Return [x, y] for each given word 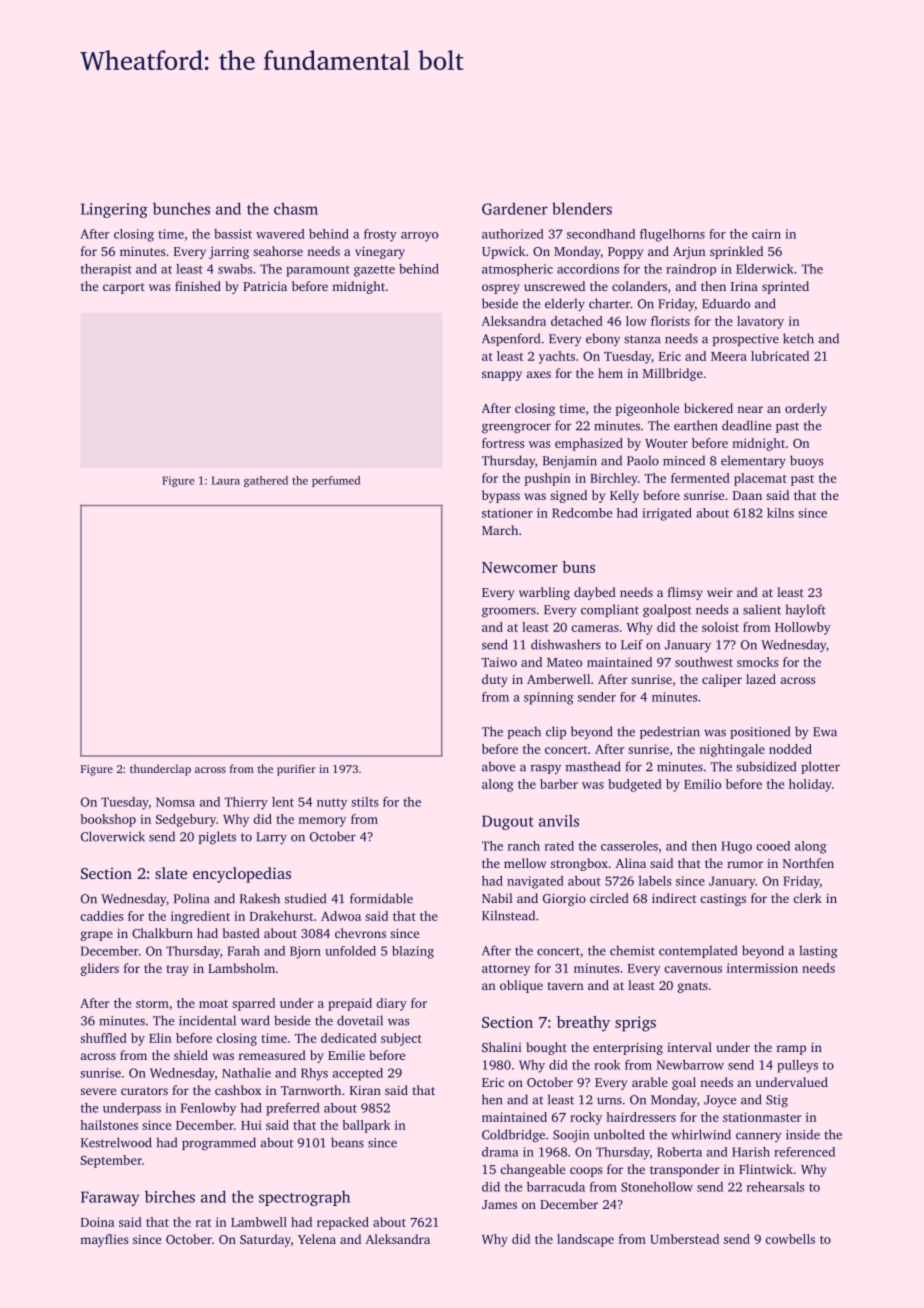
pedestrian [670, 732]
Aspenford [511, 339]
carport [124, 288]
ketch [798, 338]
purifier [296, 770]
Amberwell [558, 679]
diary [391, 1004]
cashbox [238, 1090]
